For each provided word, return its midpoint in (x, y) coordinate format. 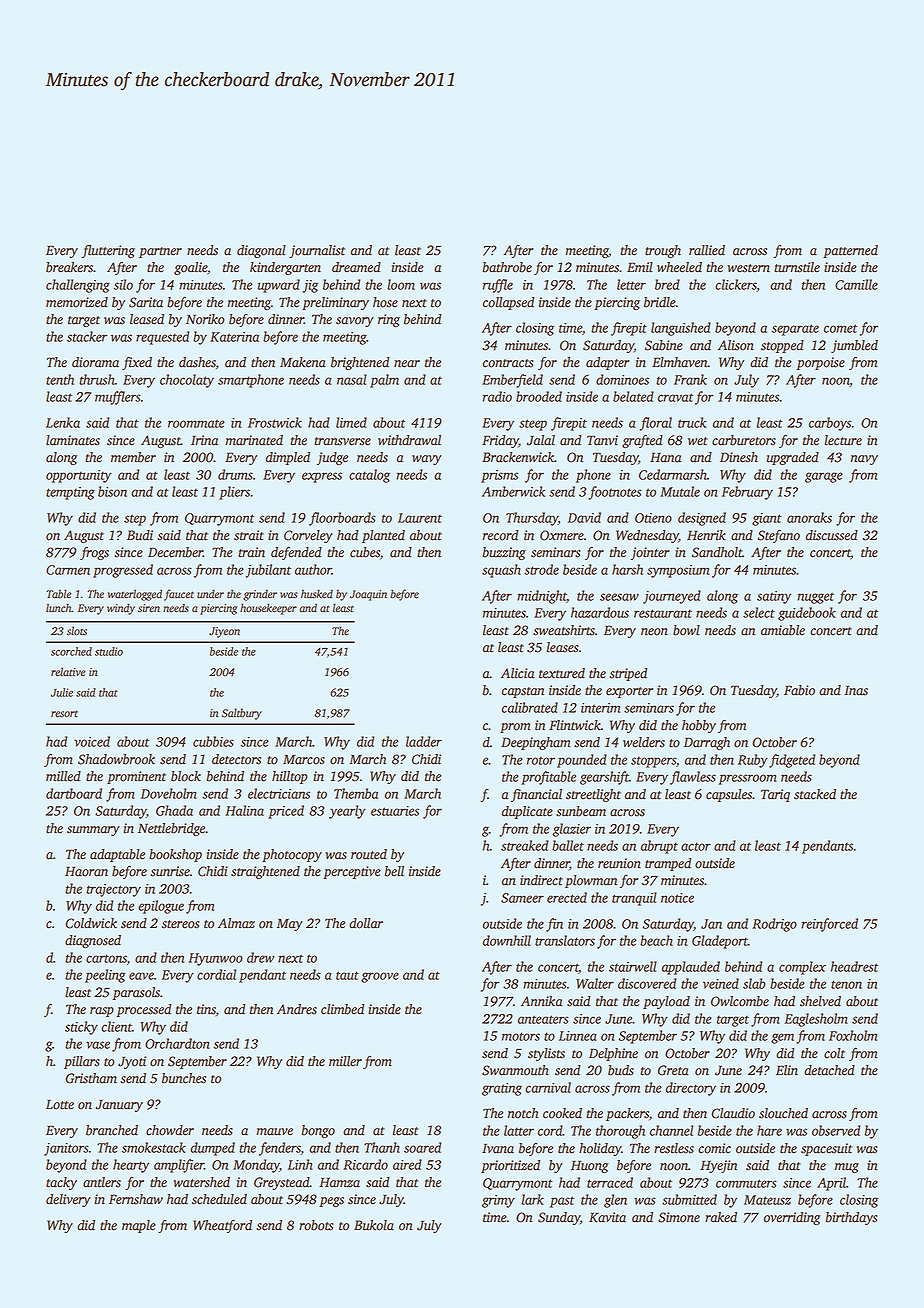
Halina (244, 810)
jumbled (854, 346)
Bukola (374, 1225)
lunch (59, 607)
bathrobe (507, 267)
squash (501, 571)
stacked (815, 794)
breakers (69, 267)
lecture (843, 440)
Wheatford (222, 1226)
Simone (679, 1217)
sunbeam (581, 811)
